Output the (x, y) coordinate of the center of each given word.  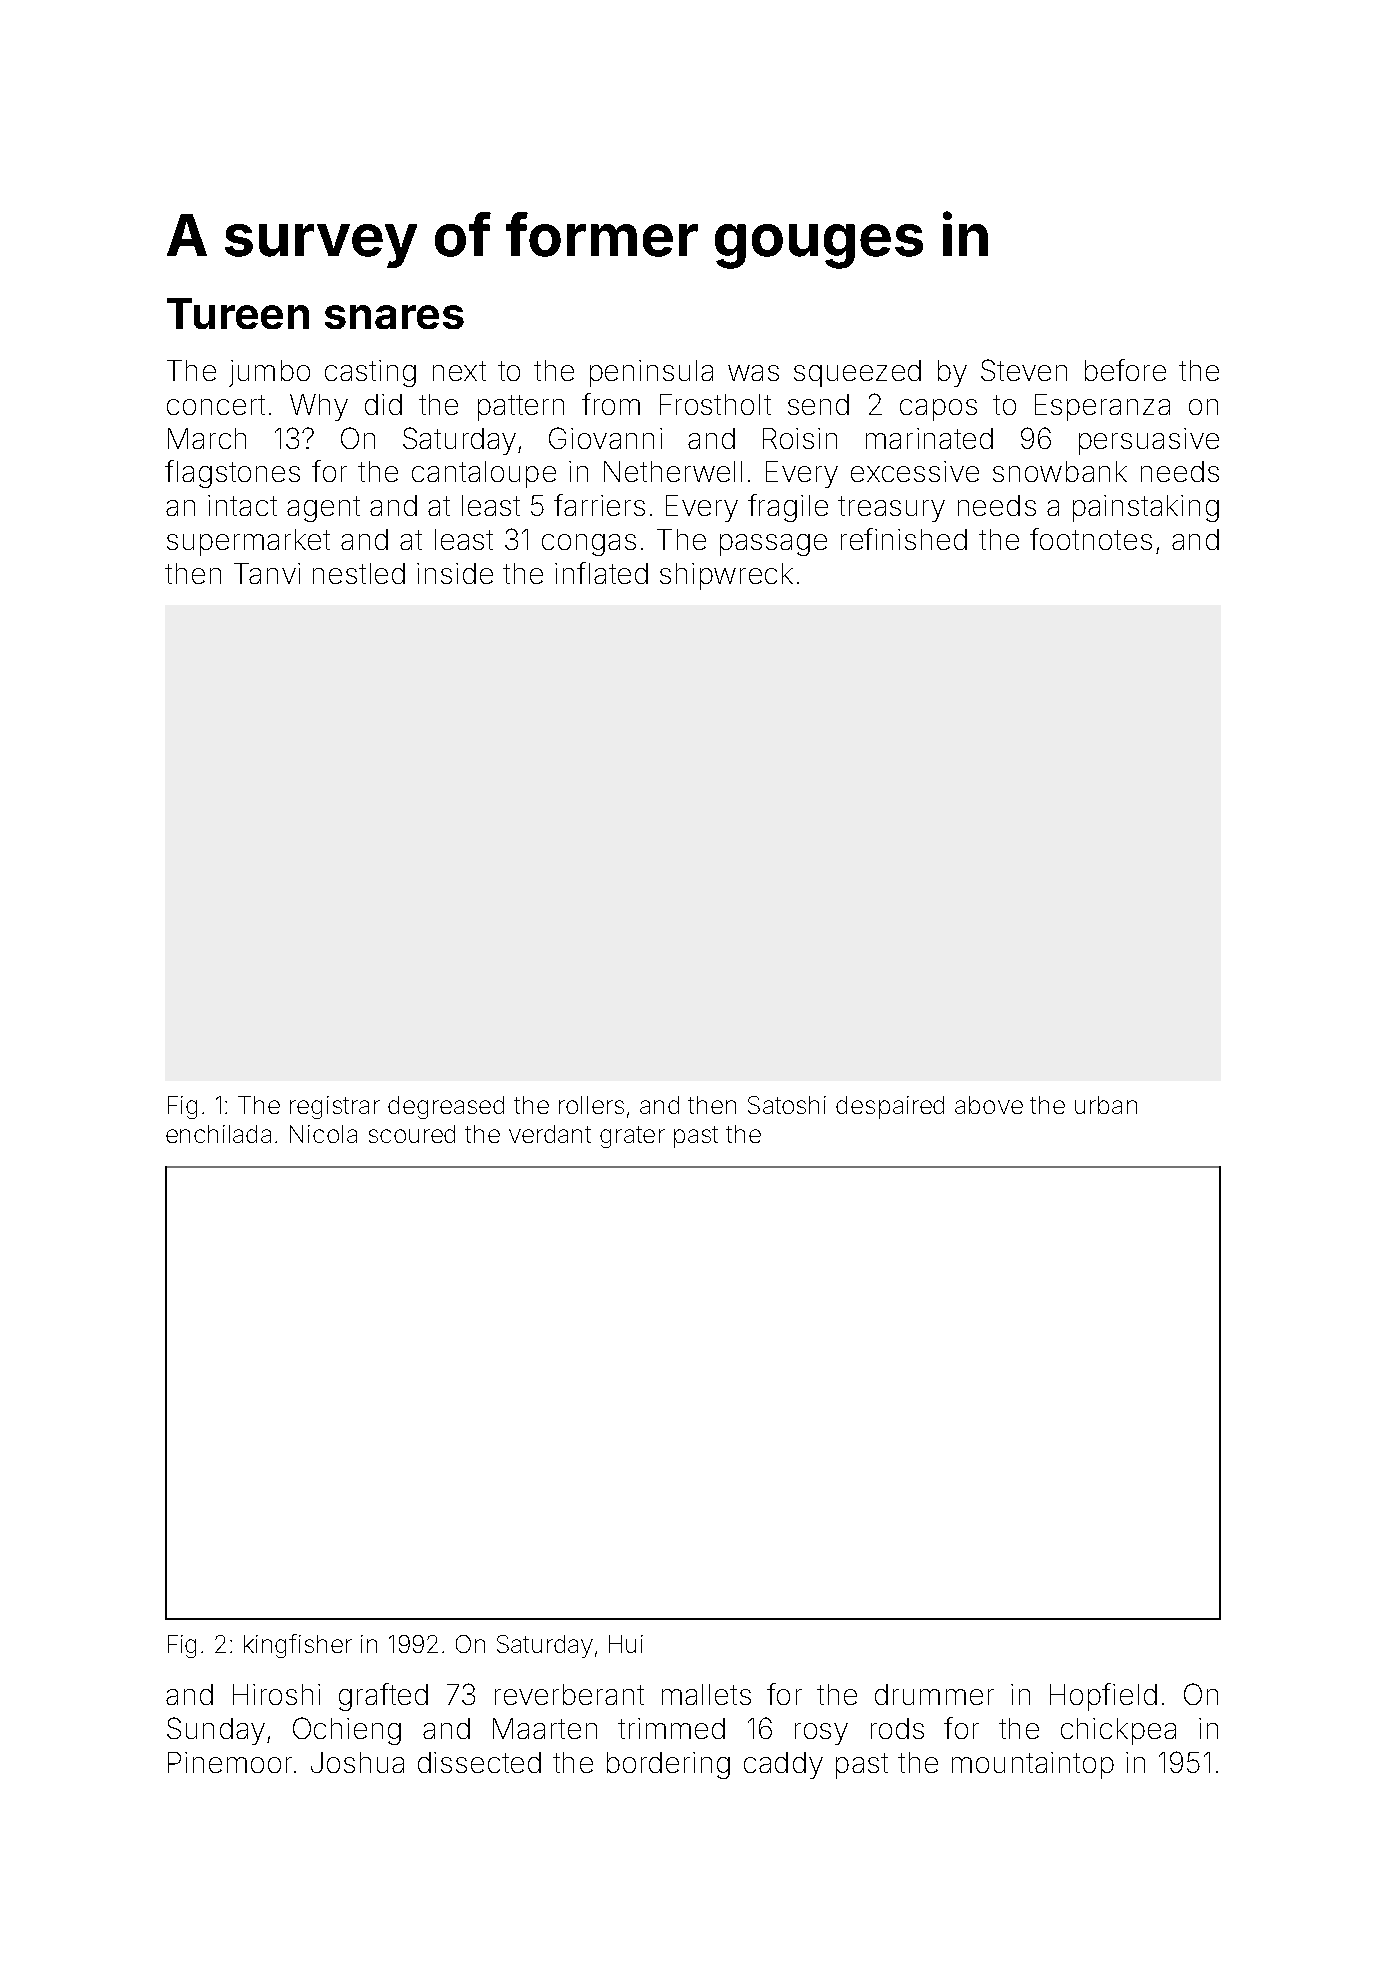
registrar (335, 1107)
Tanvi (267, 573)
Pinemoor (230, 1762)
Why (319, 407)
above (989, 1105)
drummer (934, 1694)
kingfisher (298, 1646)
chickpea (1118, 1731)
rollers (591, 1105)
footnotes (1091, 539)
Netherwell (673, 471)
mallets (706, 1694)
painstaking (1146, 508)
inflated (601, 573)
